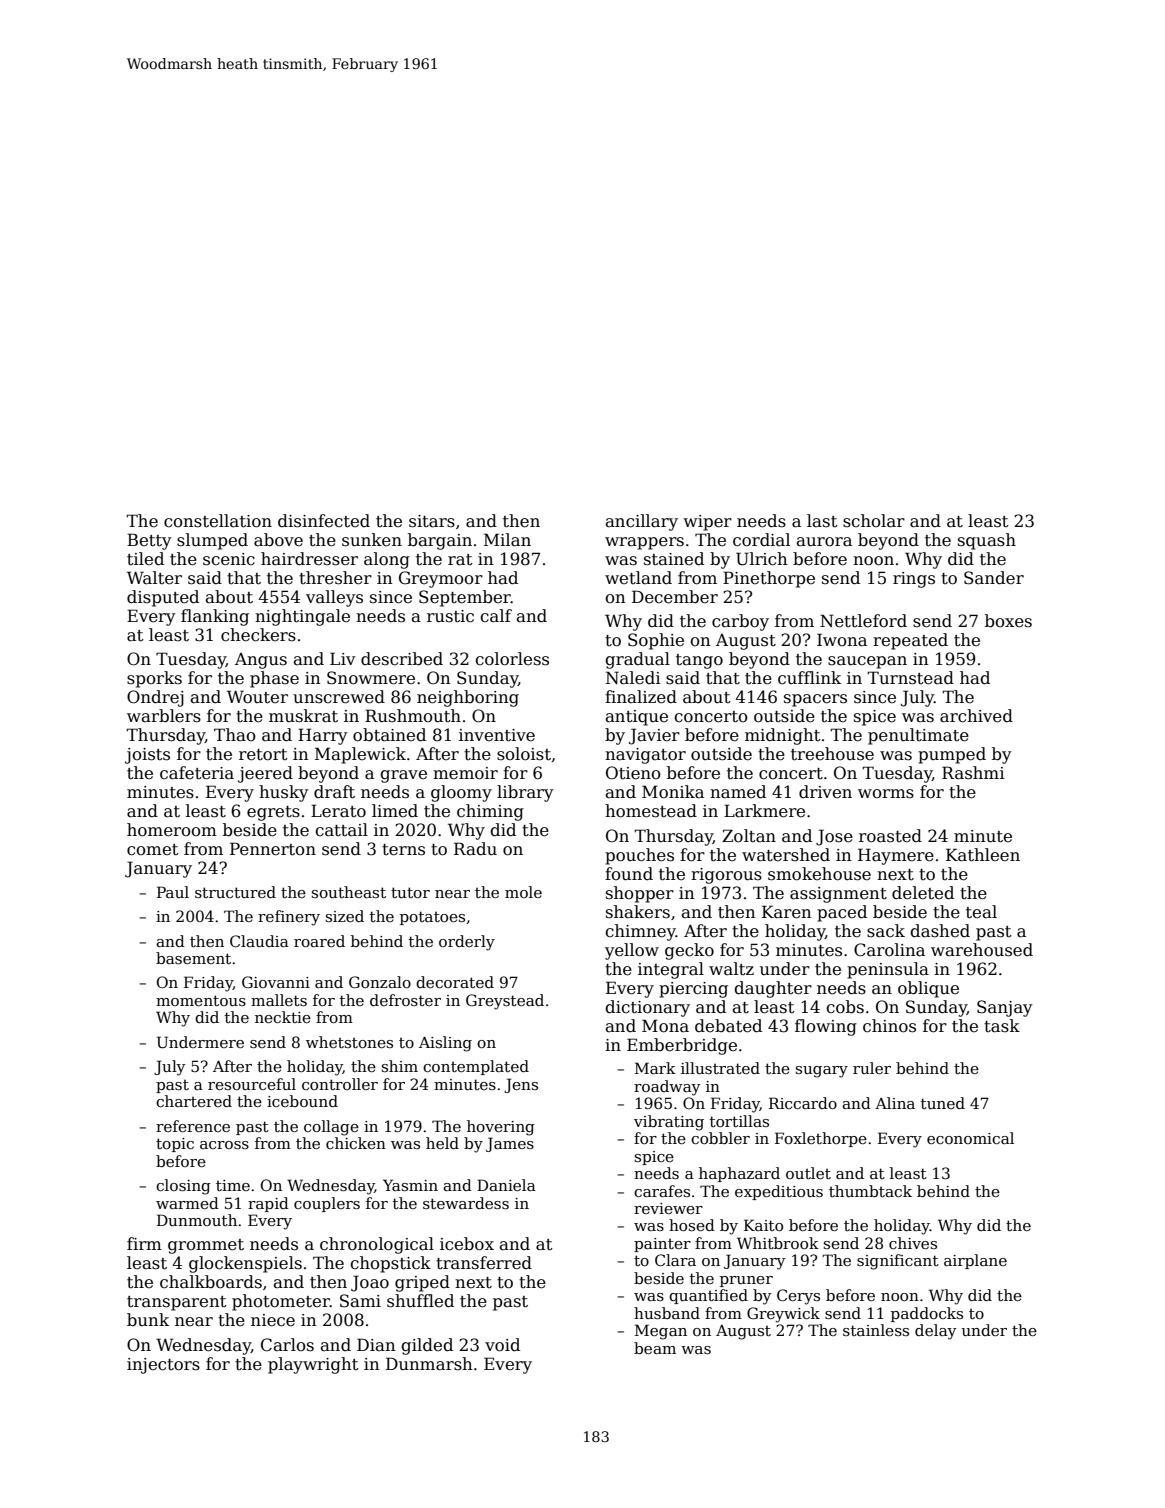 This screenshot has height=1508, width=1165. What do you see at coordinates (360, 755) in the screenshot?
I see `Maplewick` at bounding box center [360, 755].
